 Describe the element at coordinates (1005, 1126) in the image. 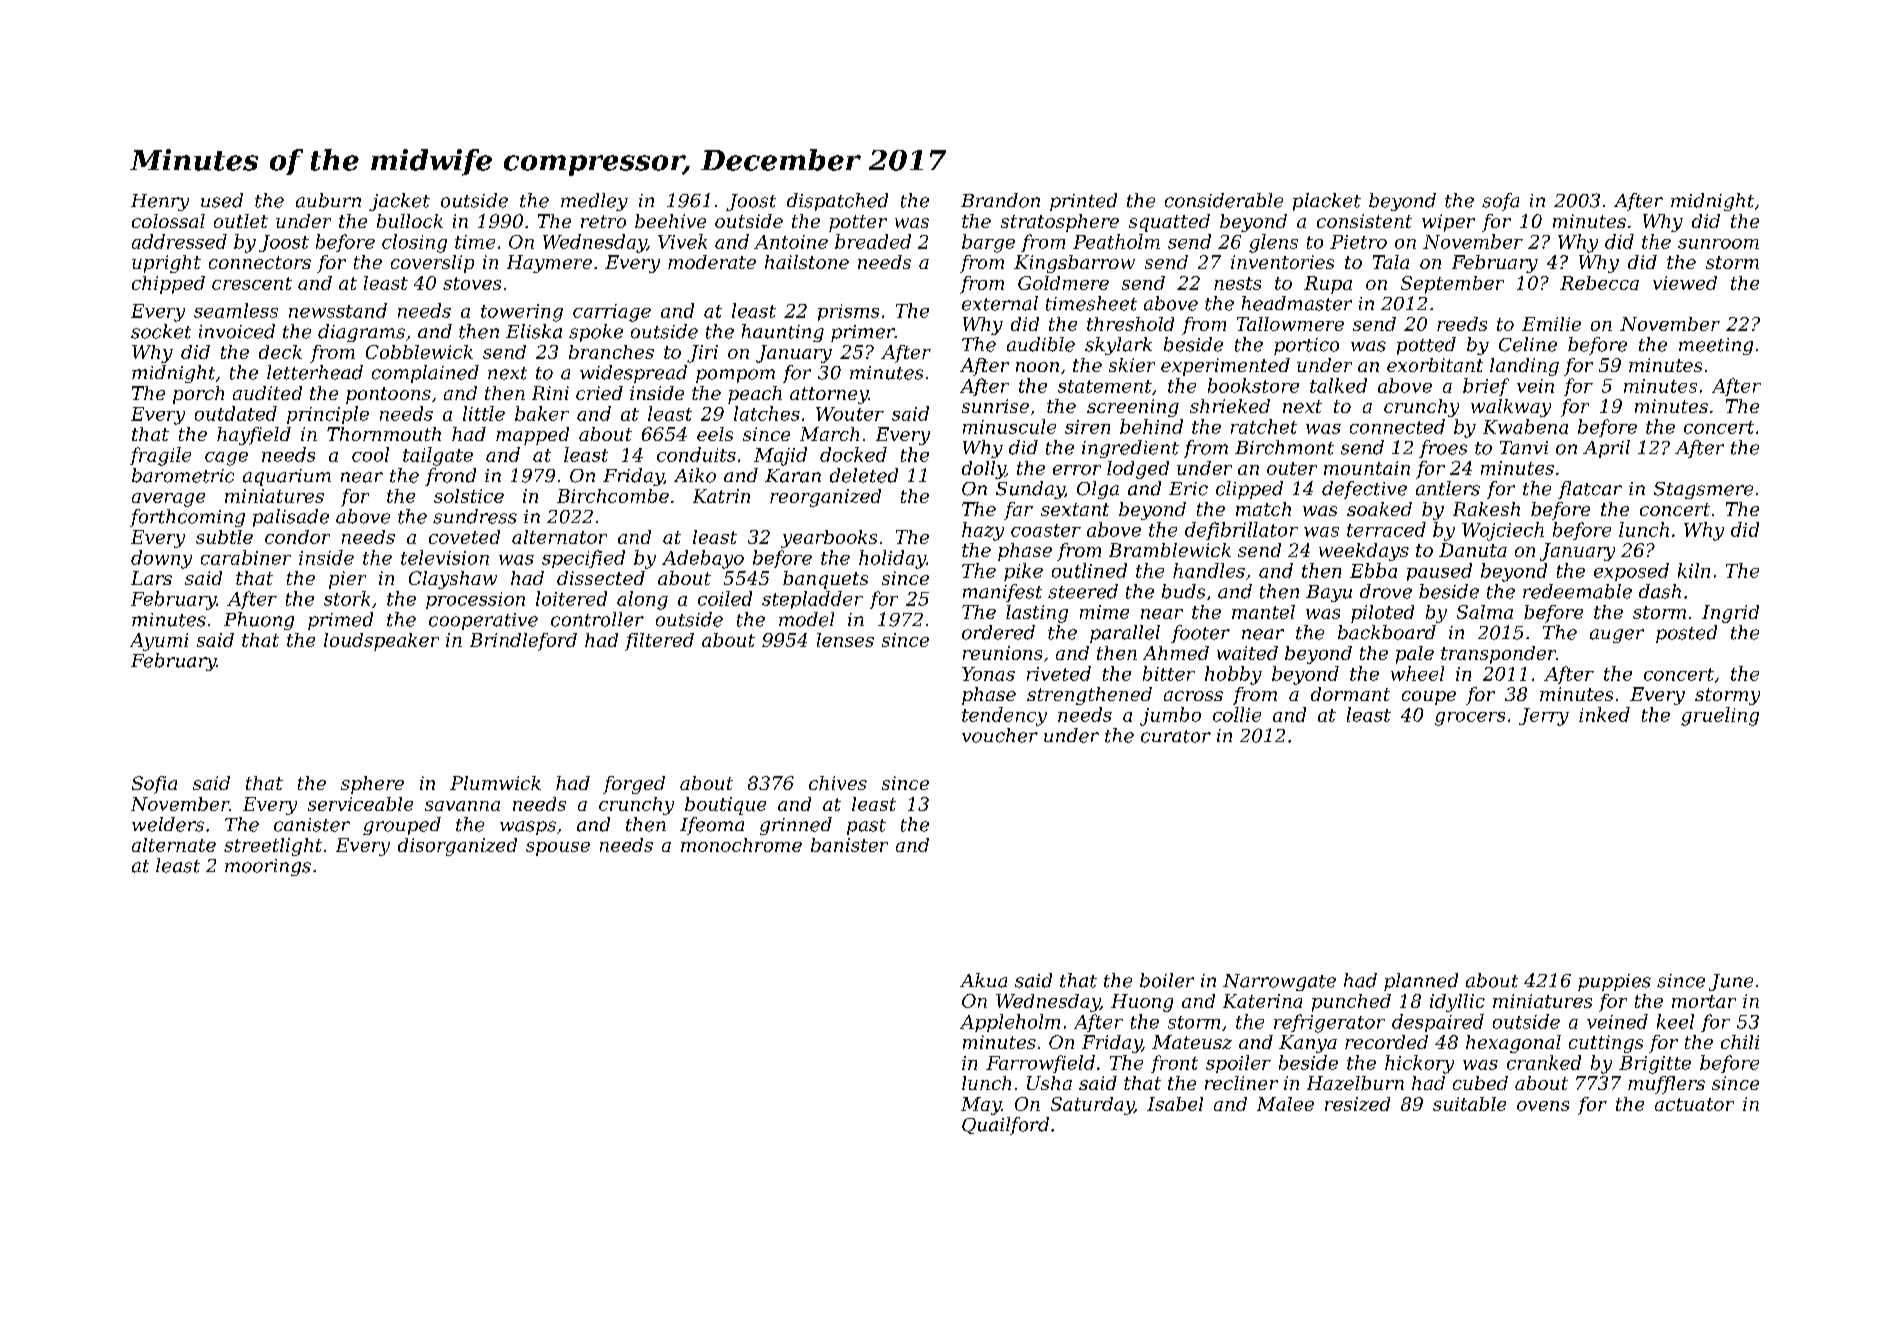

I see `Quailford` at that location.
